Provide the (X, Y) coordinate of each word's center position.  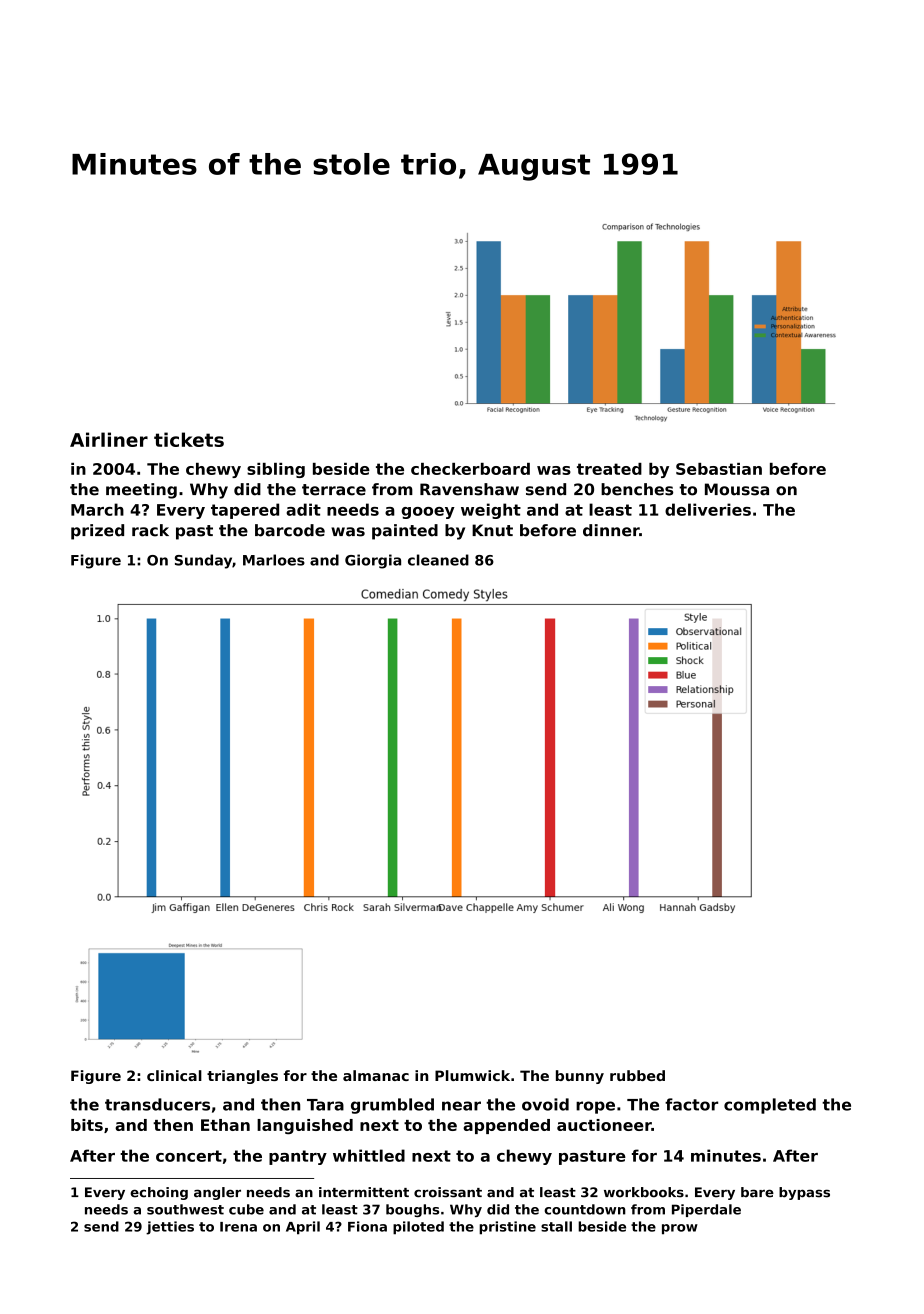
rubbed (637, 1075)
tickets (189, 439)
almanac (376, 1075)
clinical (174, 1075)
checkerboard (470, 469)
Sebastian (719, 469)
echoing (159, 1193)
